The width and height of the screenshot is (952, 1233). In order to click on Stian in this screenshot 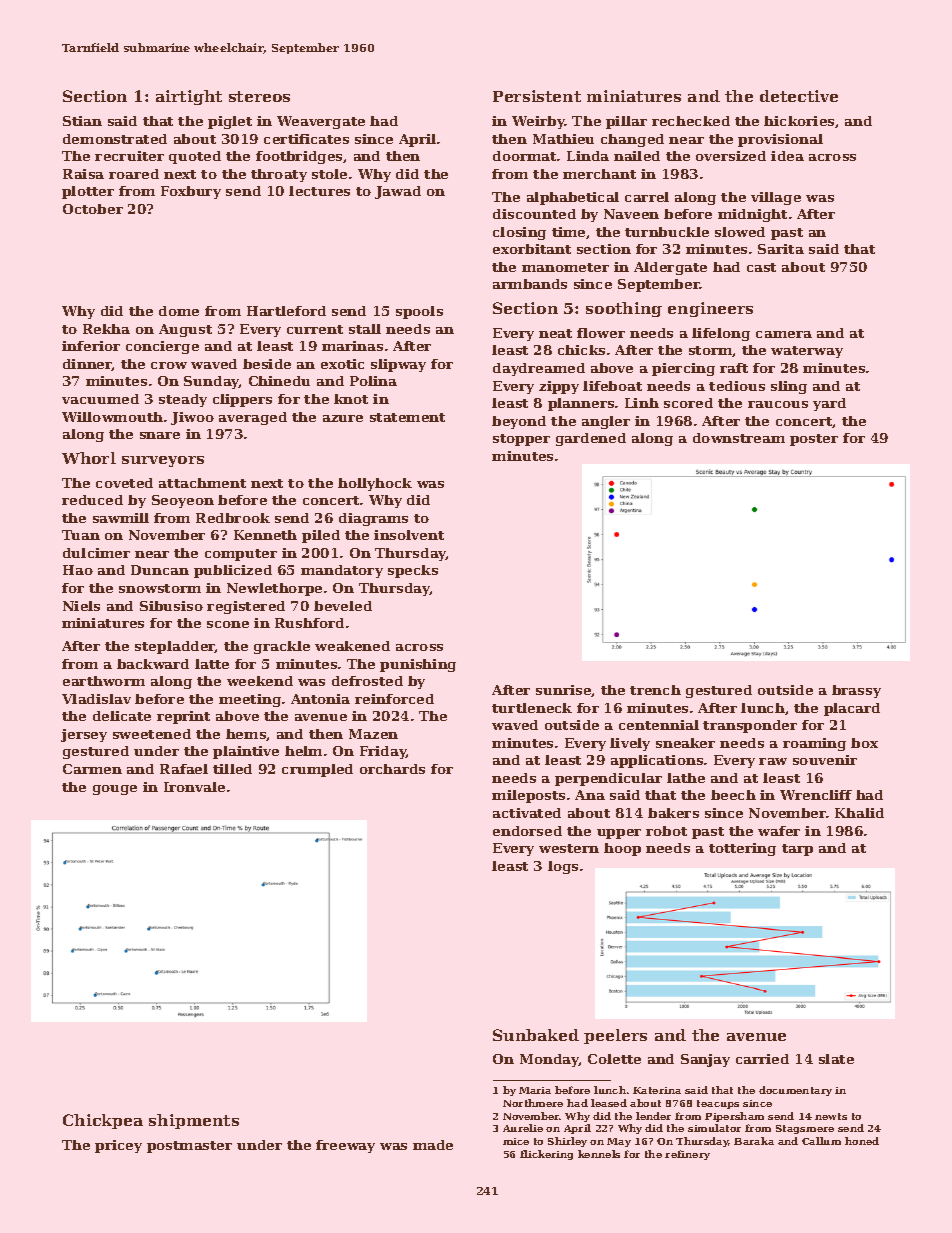, I will do `click(82, 121)`.
